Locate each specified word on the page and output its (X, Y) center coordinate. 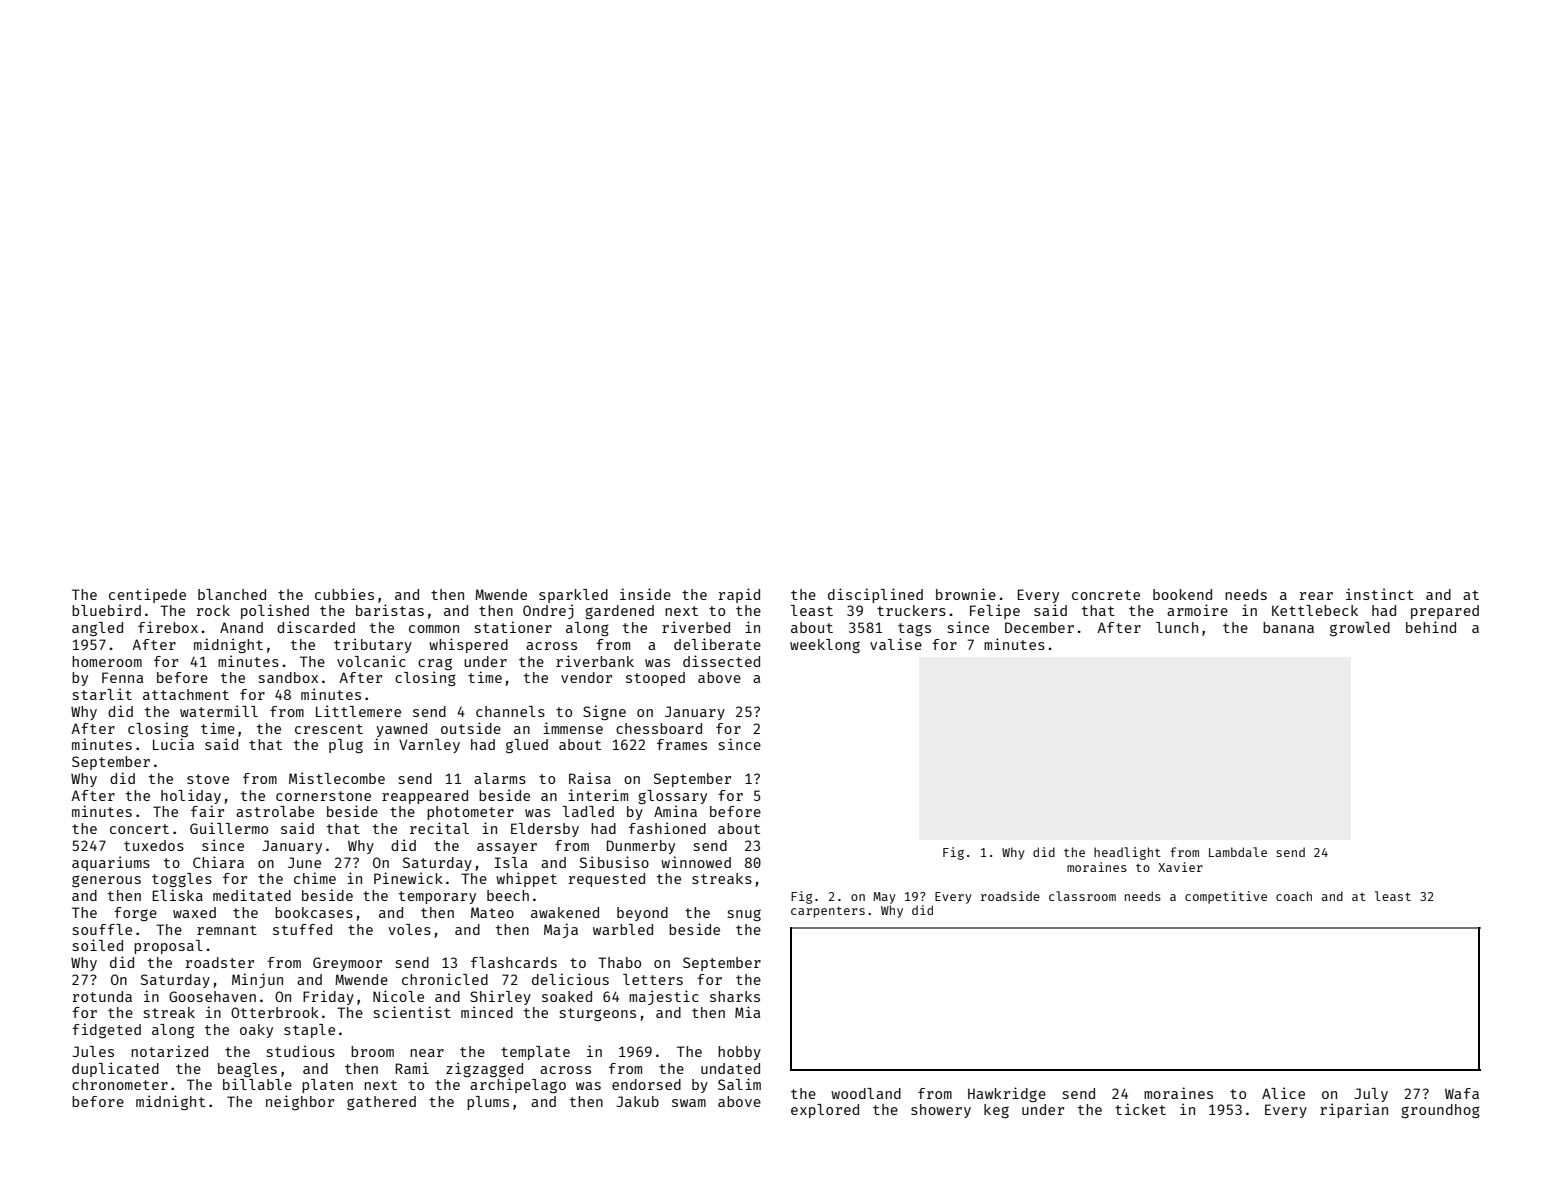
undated (730, 1068)
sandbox (288, 677)
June (304, 862)
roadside (1010, 896)
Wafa (1462, 1093)
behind (1431, 627)
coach (1294, 896)
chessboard (659, 728)
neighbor (300, 1102)
